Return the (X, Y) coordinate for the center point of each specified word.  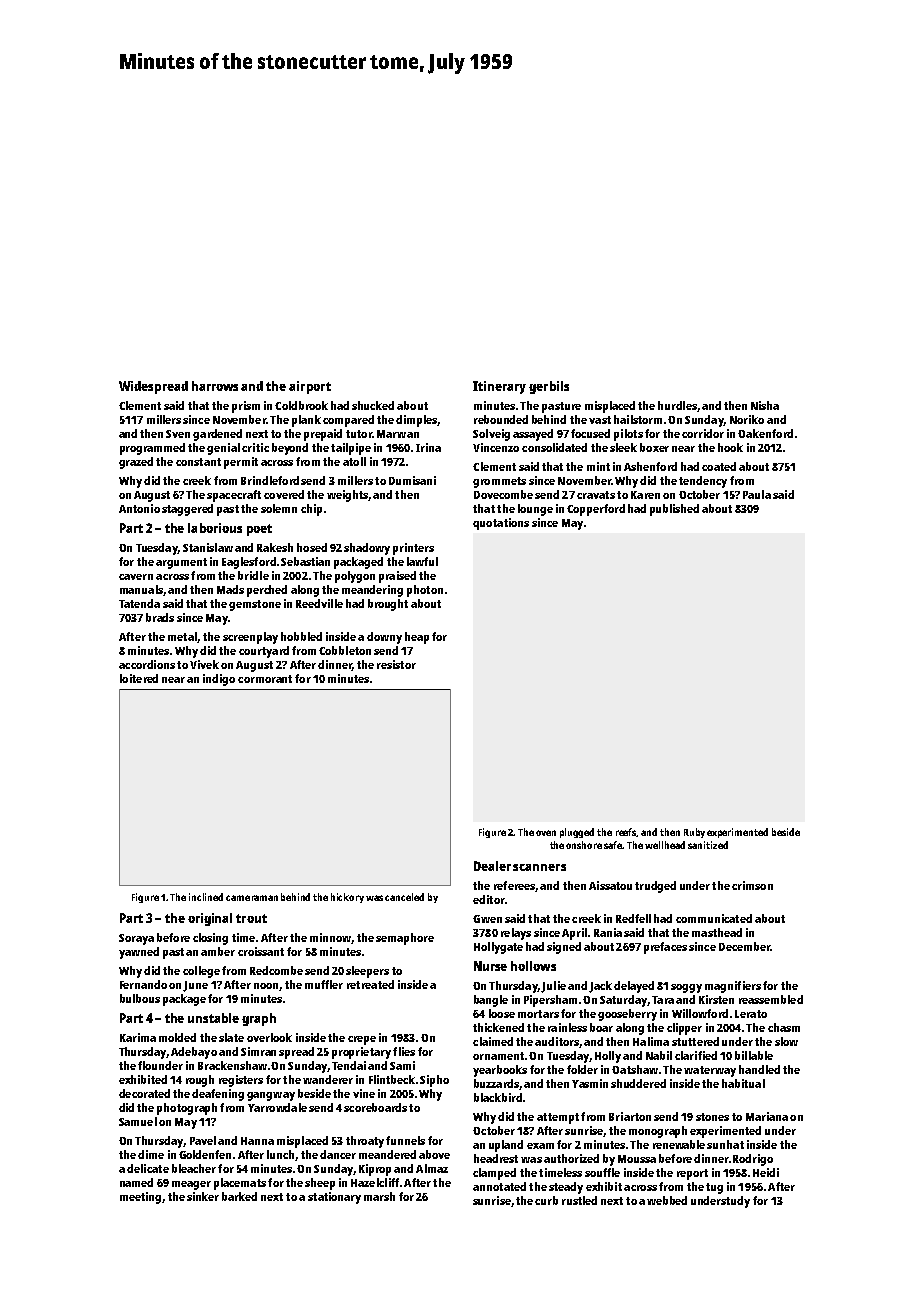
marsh (379, 1196)
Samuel (138, 1121)
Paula (757, 494)
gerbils (549, 387)
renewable (679, 1144)
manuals (141, 589)
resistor (396, 664)
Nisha (765, 405)
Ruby (694, 833)
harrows (215, 386)
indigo (219, 680)
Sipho (434, 1081)
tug (714, 1188)
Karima (138, 1037)
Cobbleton (345, 650)
